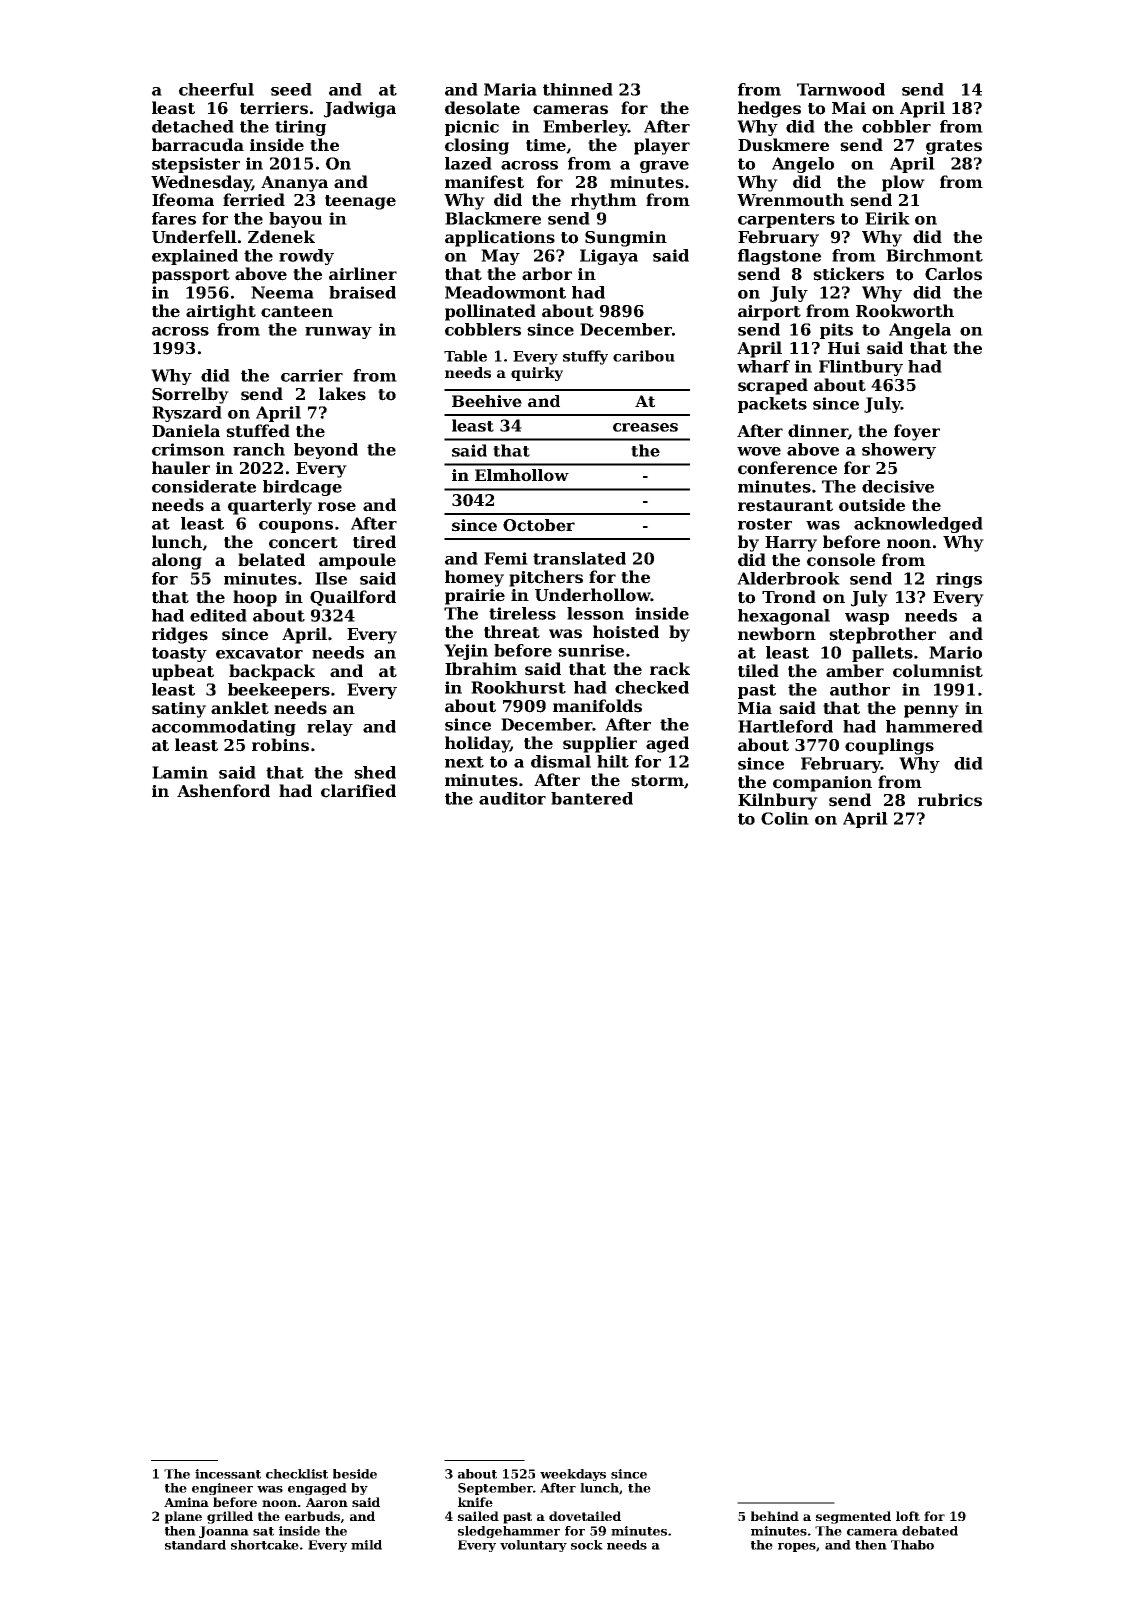  I want to click on seed, so click(291, 89).
